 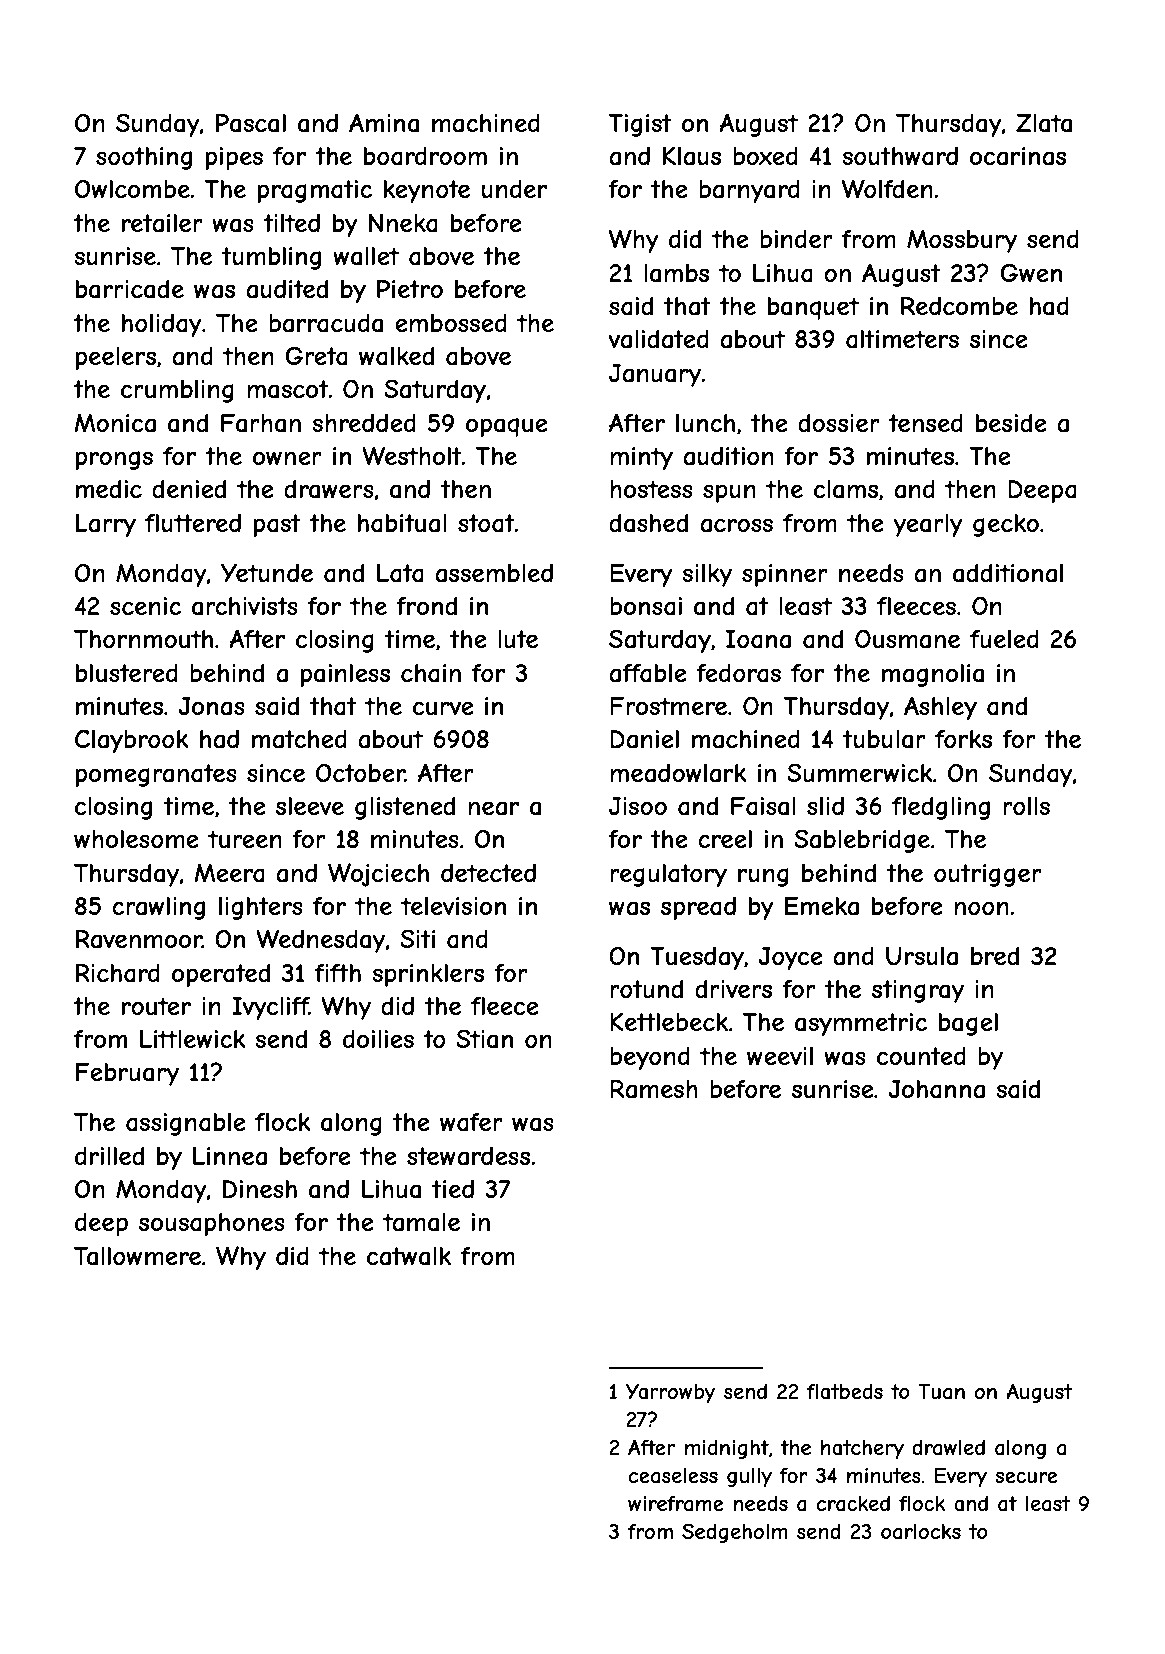 What do you see at coordinates (1031, 272) in the screenshot?
I see `Gwen` at bounding box center [1031, 272].
